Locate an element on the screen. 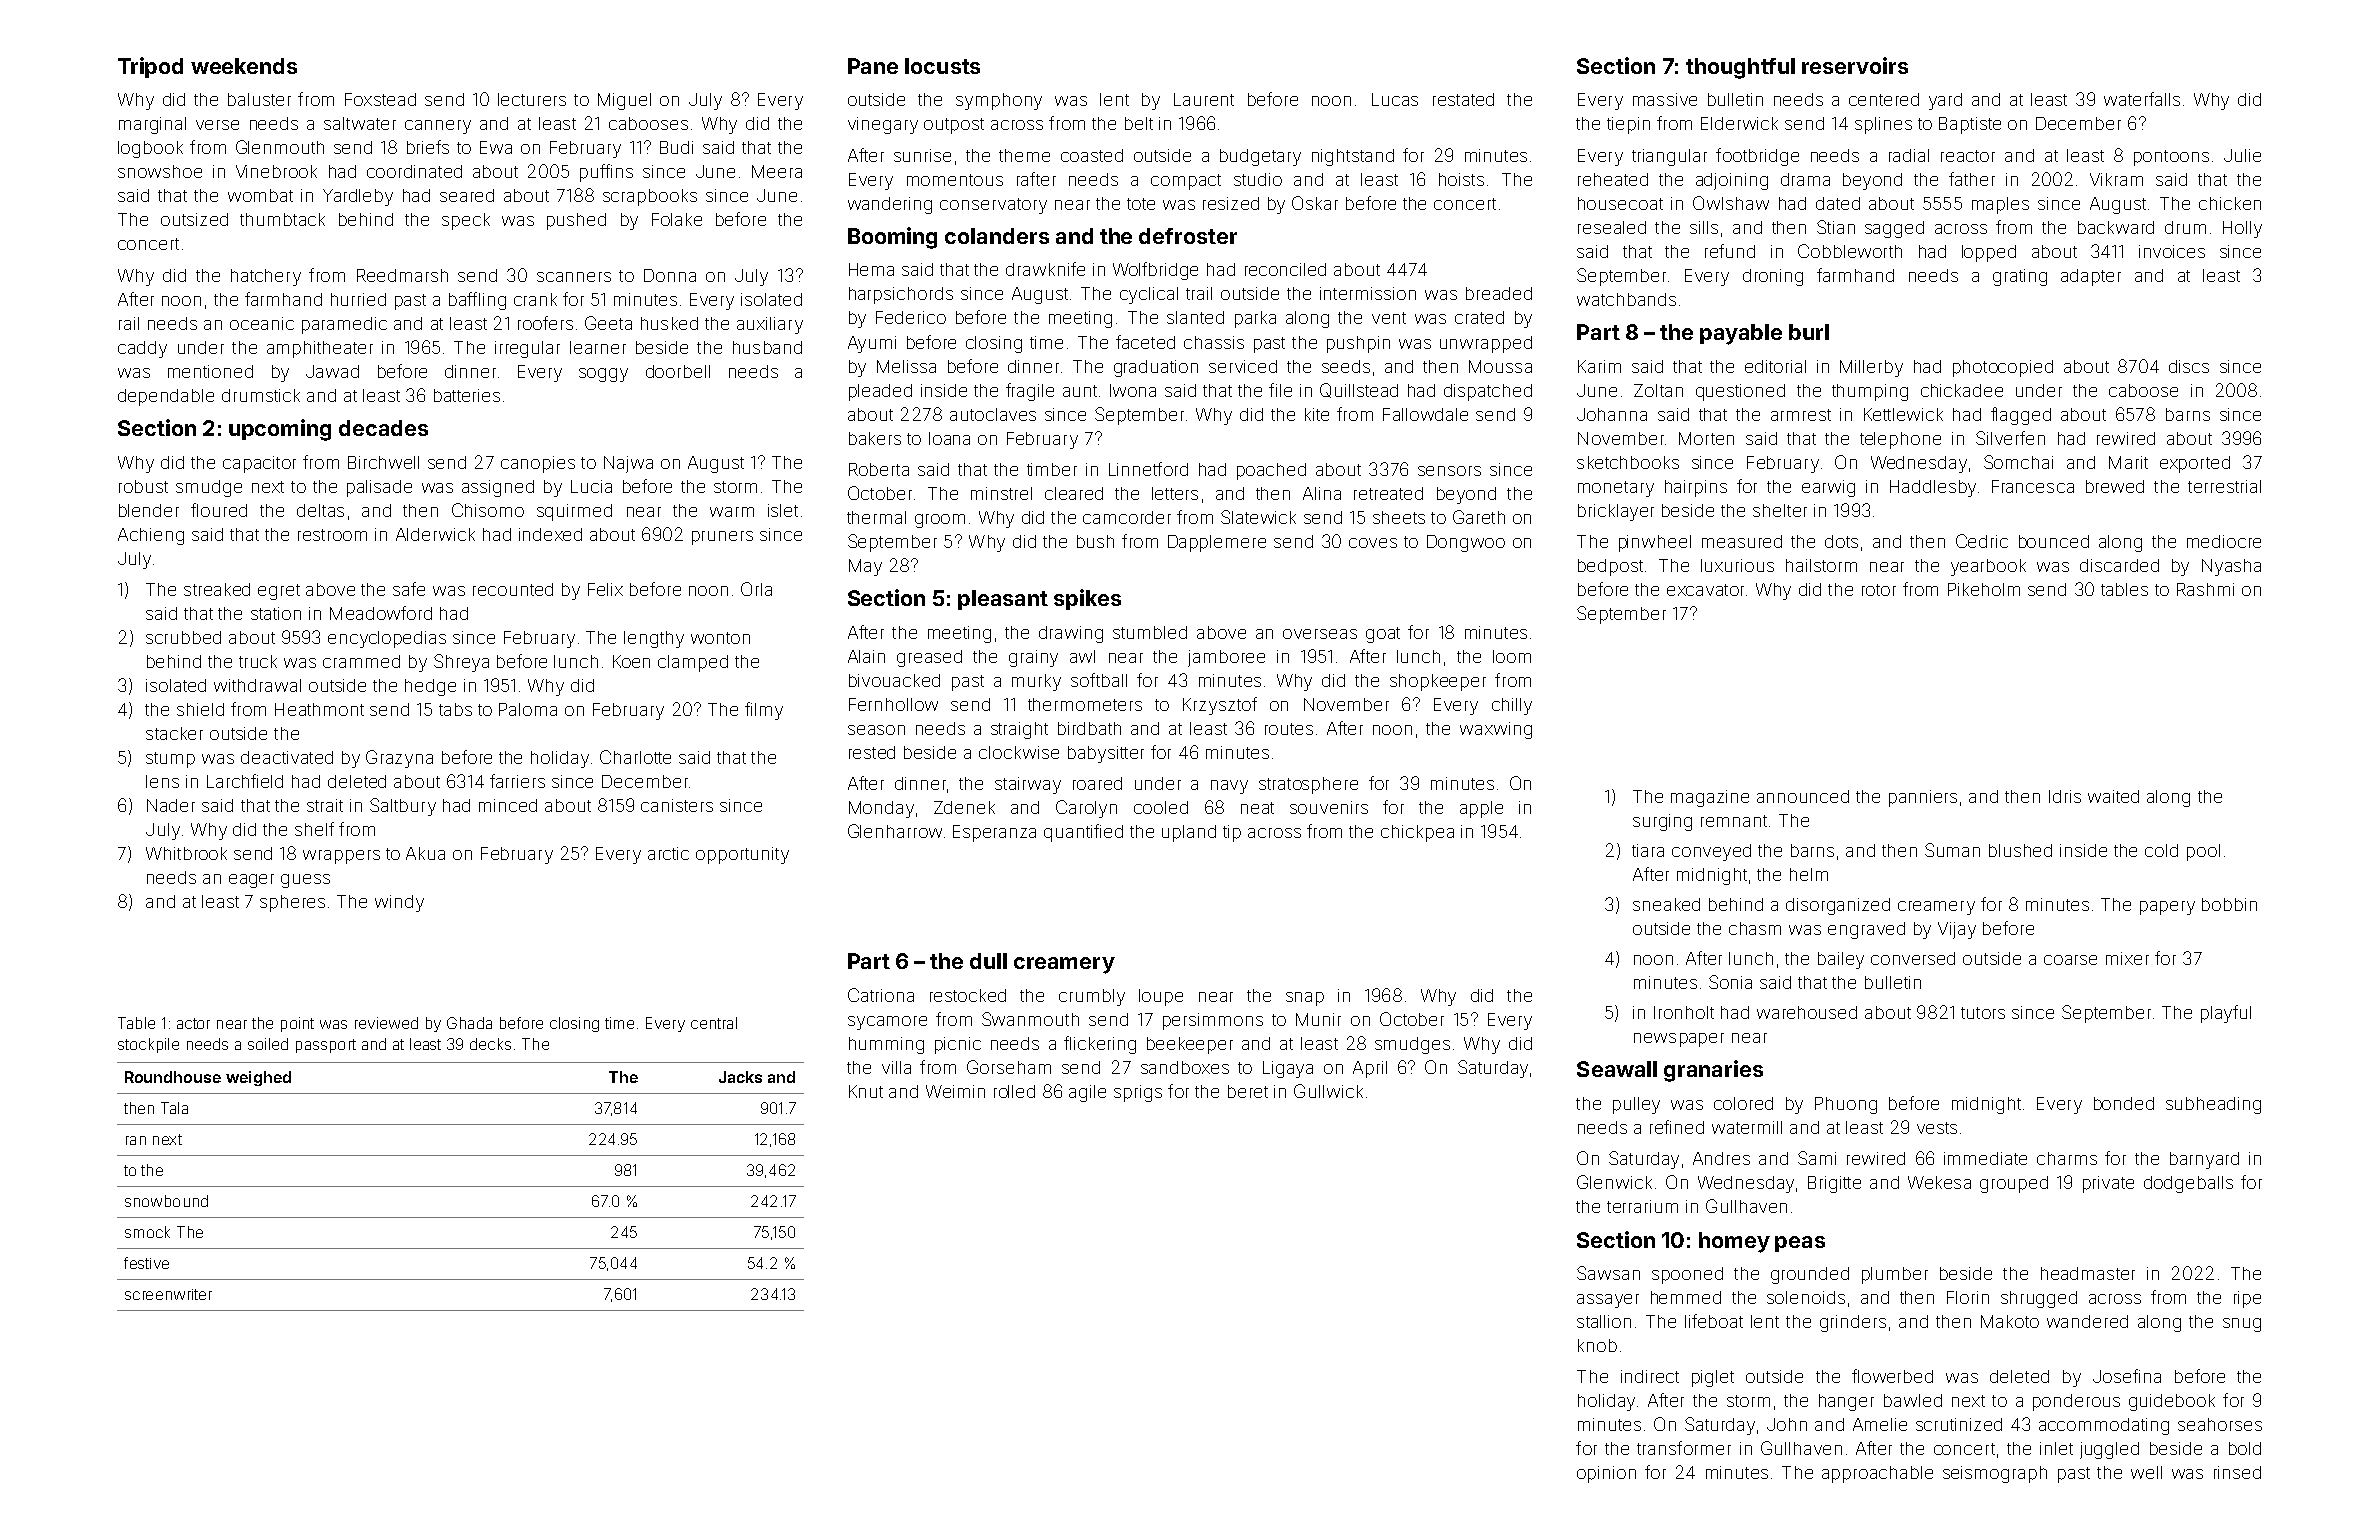 Image resolution: width=2380 pixels, height=1540 pixels. luxurious is located at coordinates (1737, 565).
